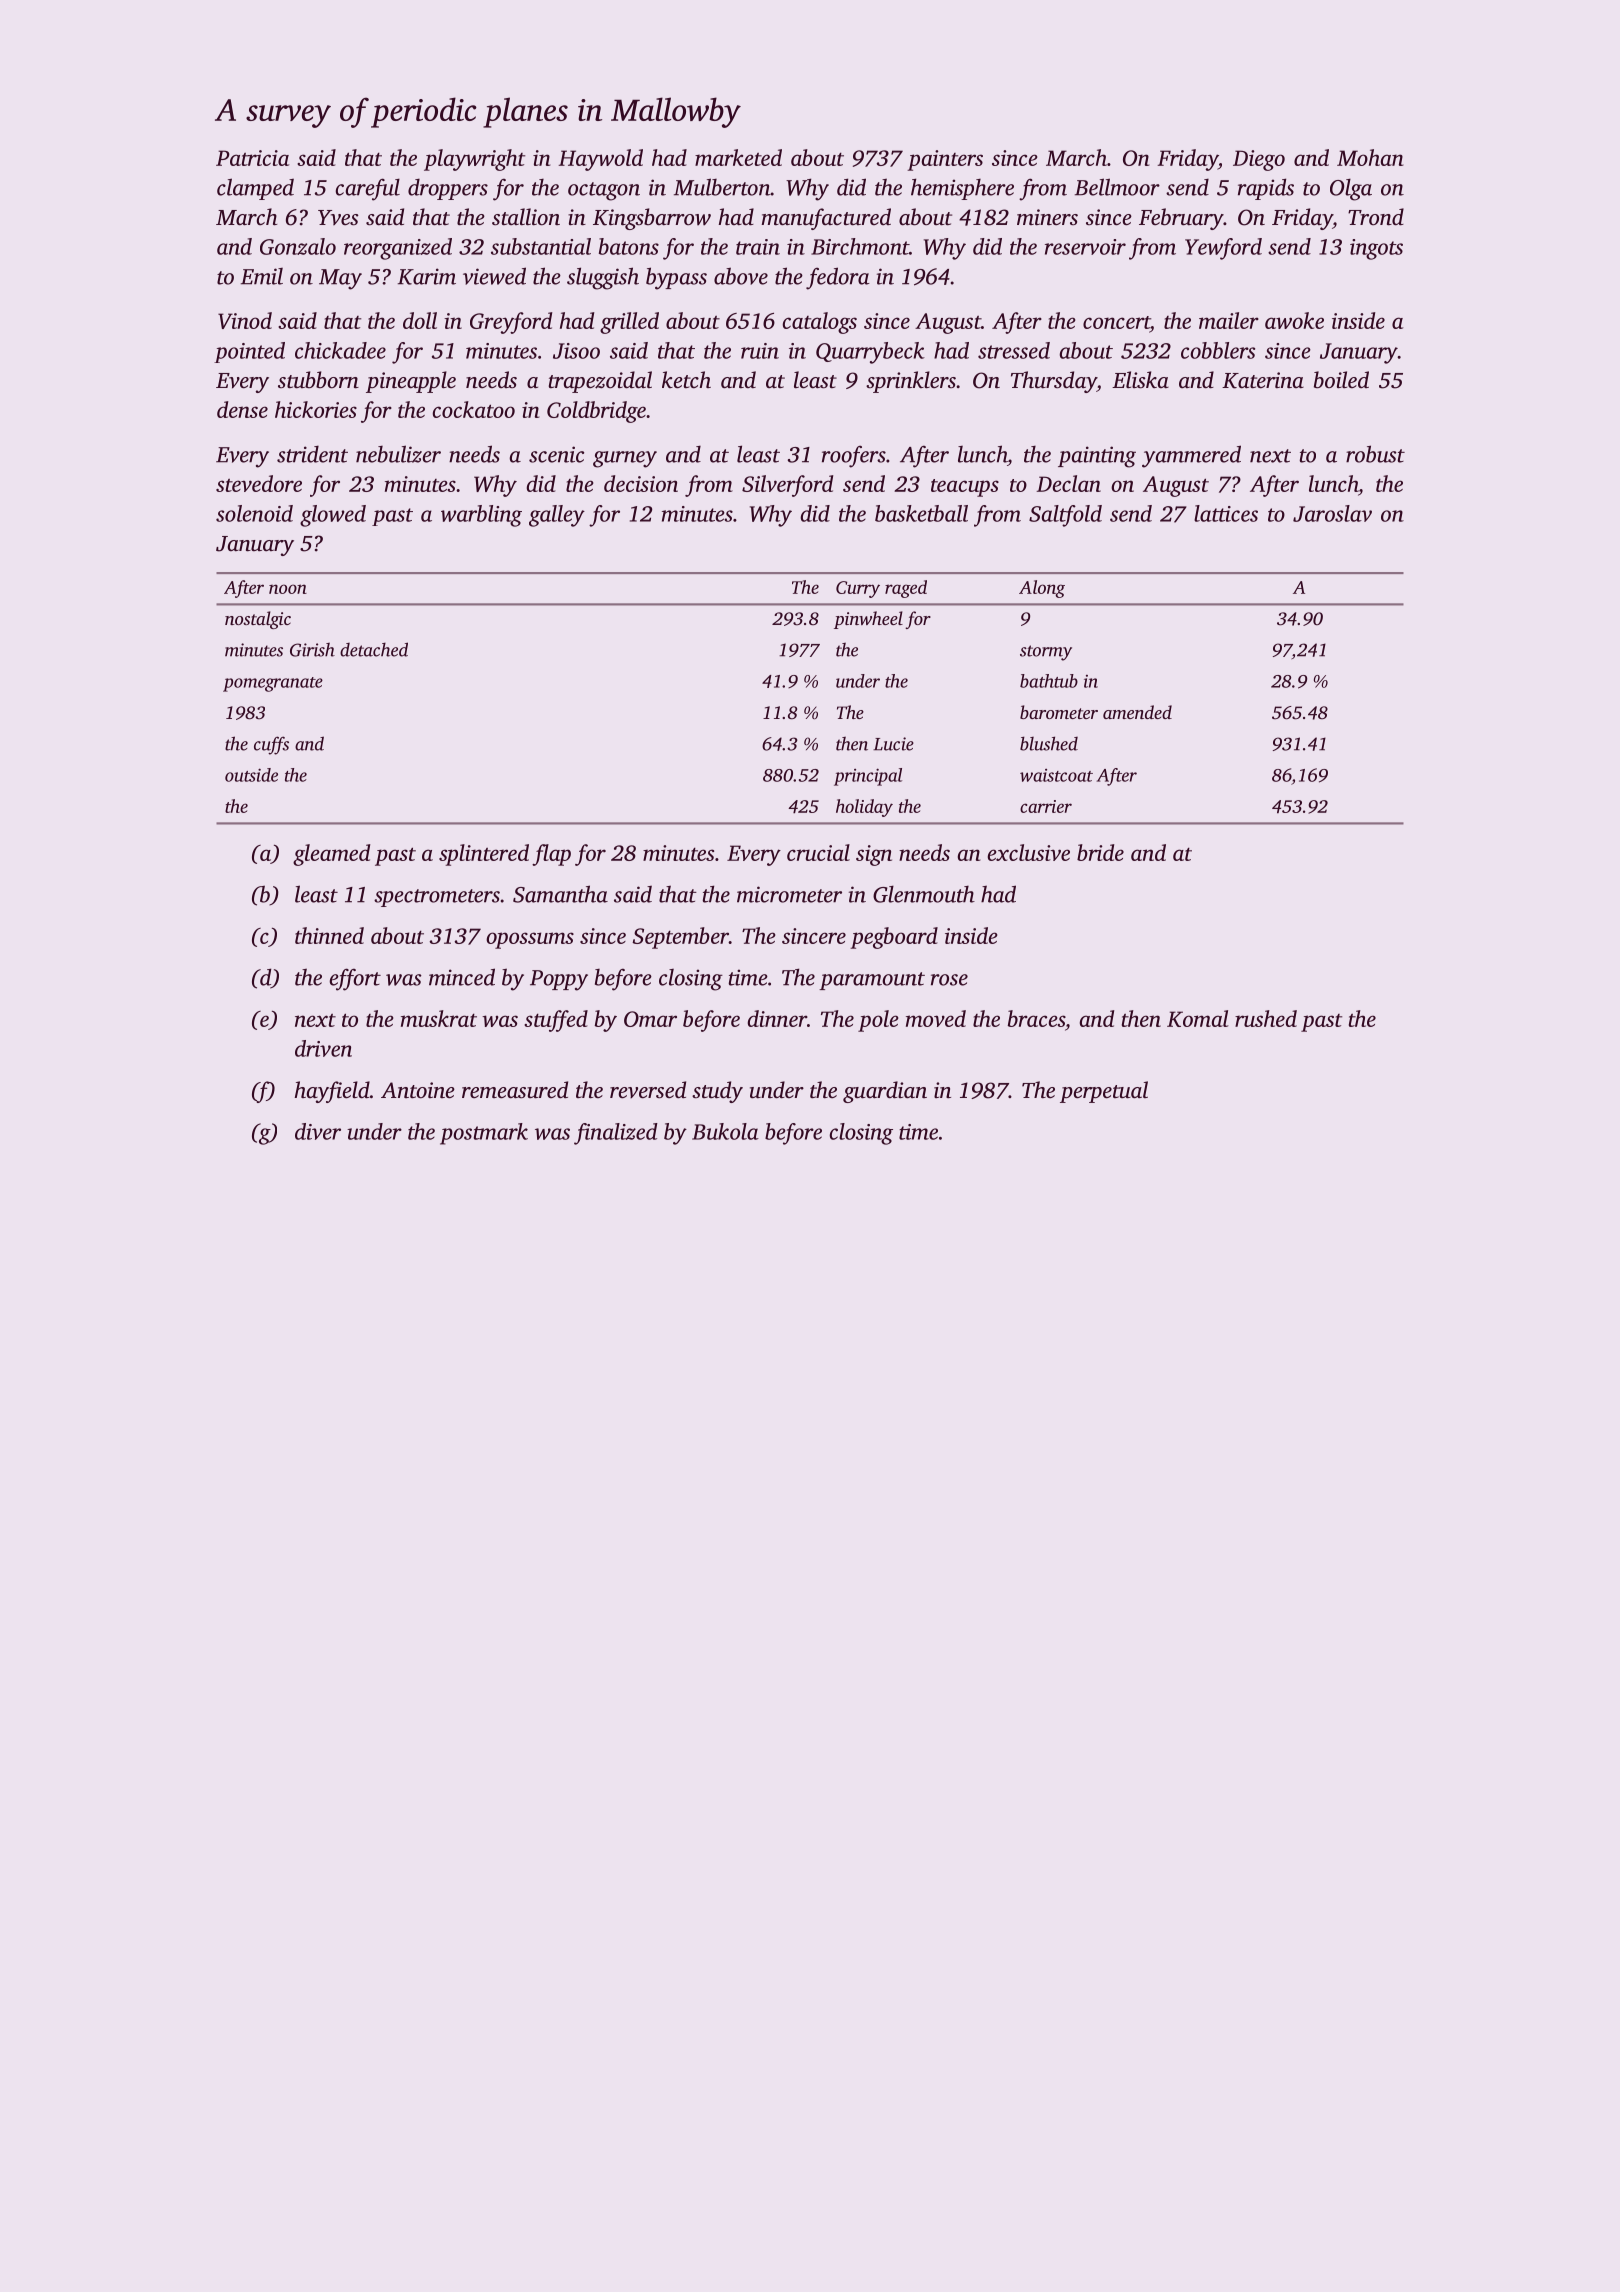  Describe the element at coordinates (921, 513) in the page. I see `basketball` at that location.
